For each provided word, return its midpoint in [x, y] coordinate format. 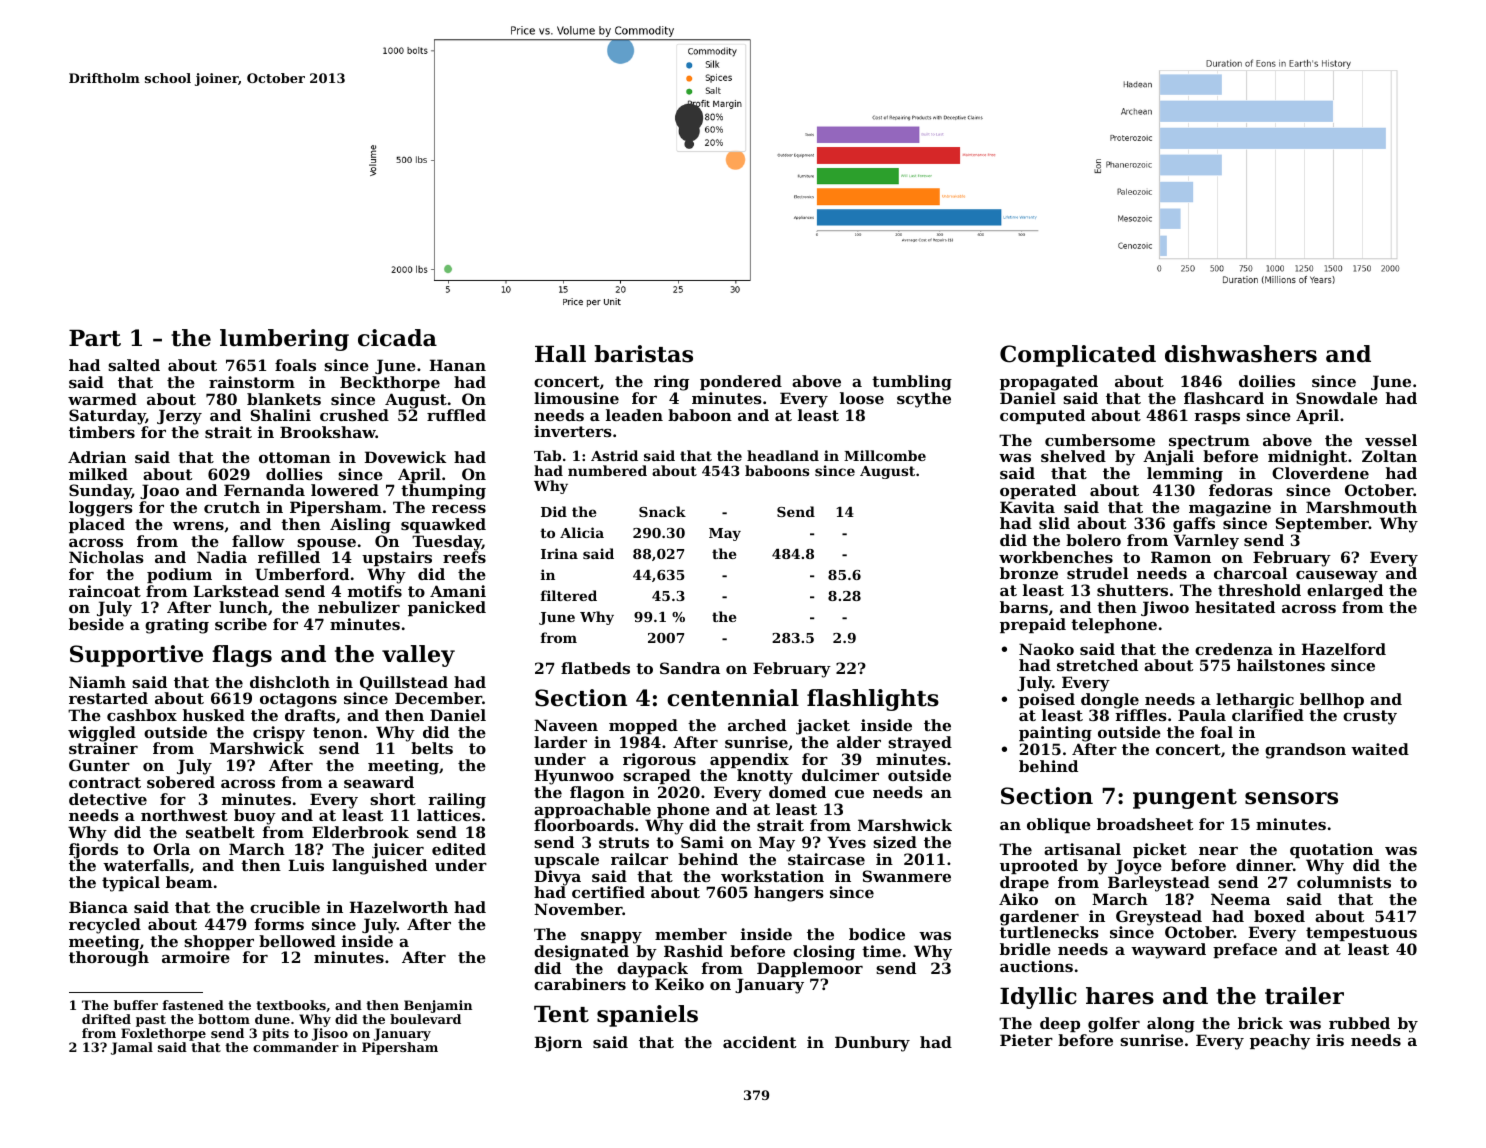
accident [759, 1042]
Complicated [1078, 356]
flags [242, 656]
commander [296, 1047]
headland [783, 455]
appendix [749, 760]
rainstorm [252, 382]
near [1218, 851]
